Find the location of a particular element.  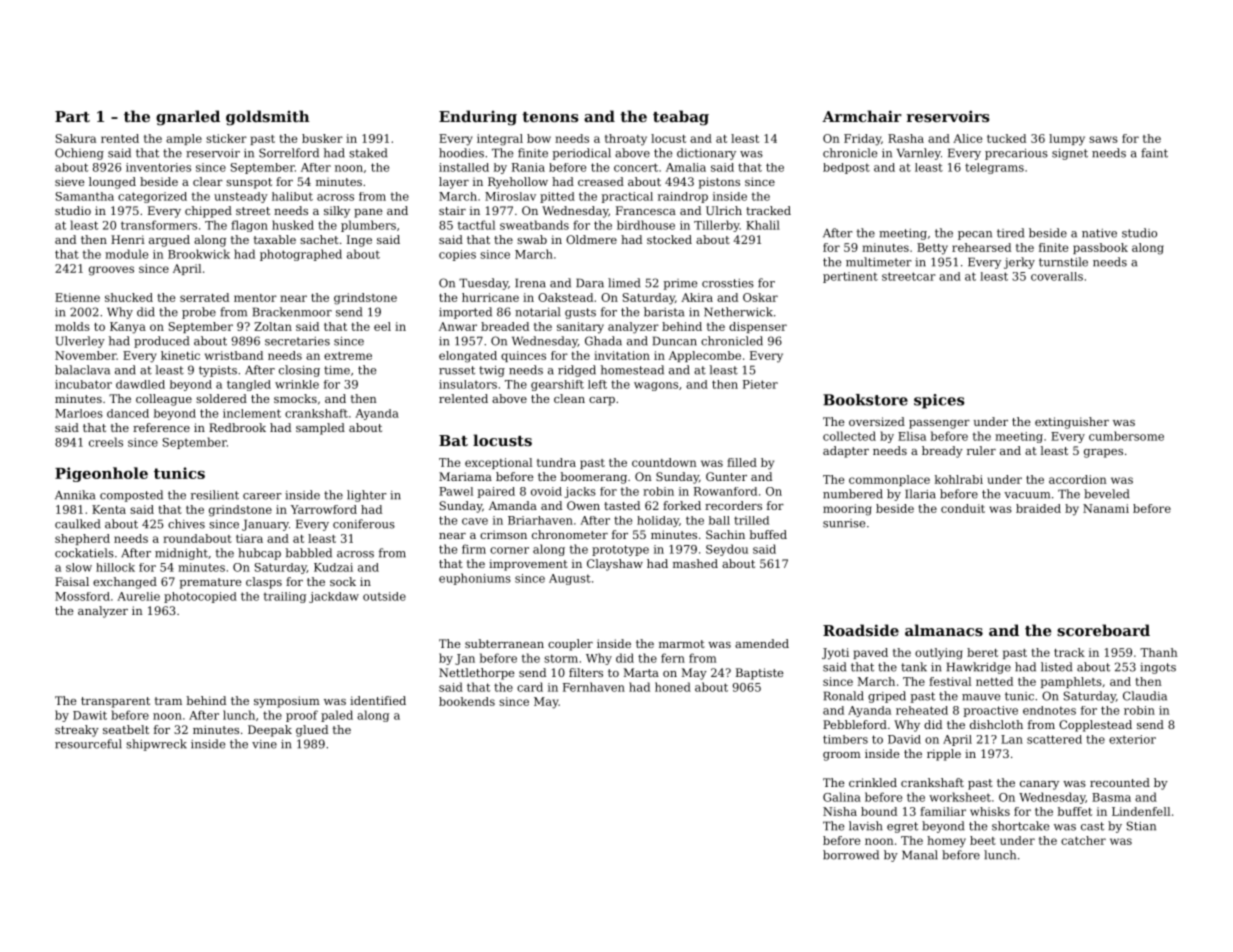

Mariama is located at coordinates (465, 476).
